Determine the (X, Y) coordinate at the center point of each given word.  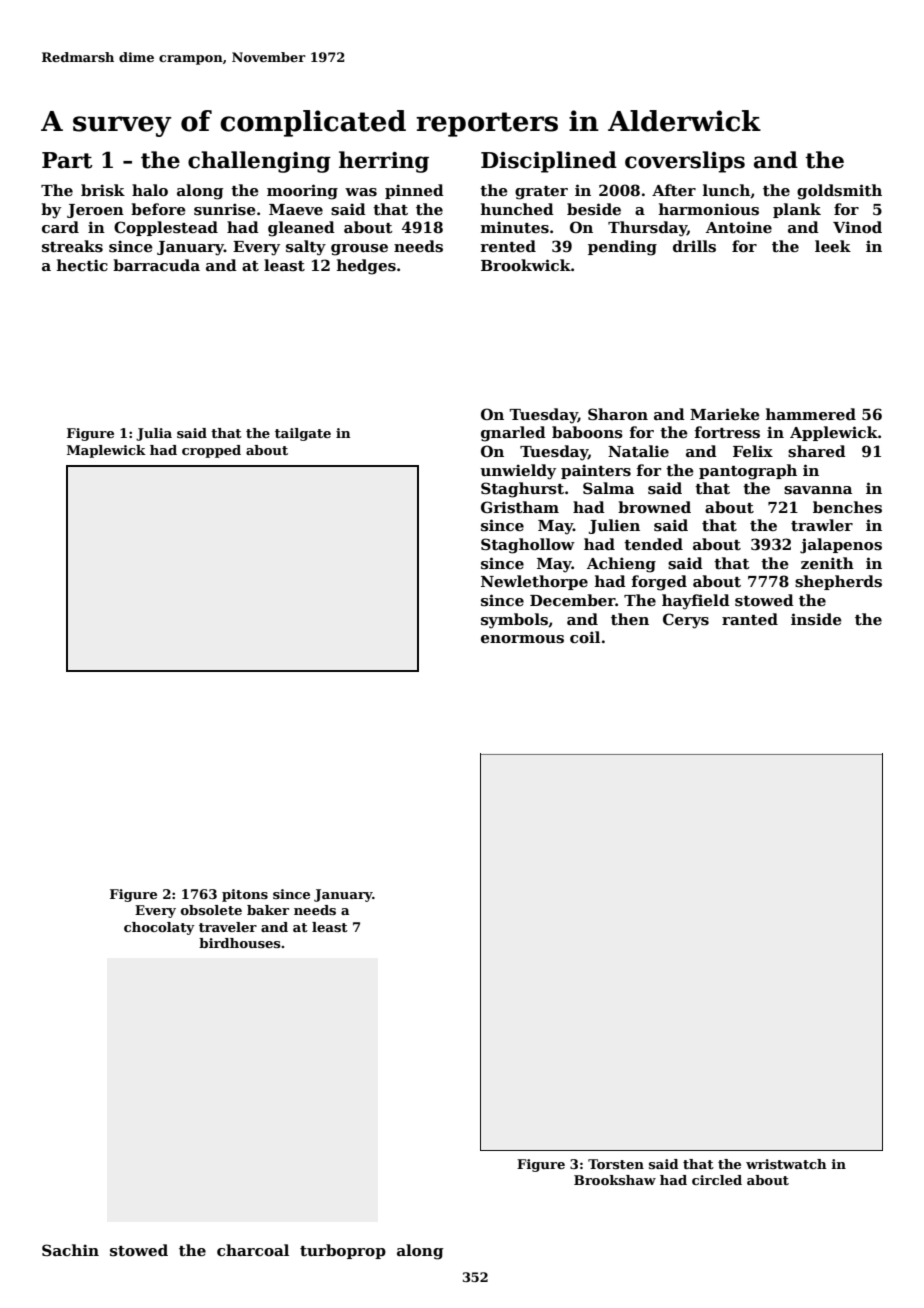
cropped (211, 451)
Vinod (857, 227)
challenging (259, 162)
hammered (811, 414)
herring (384, 162)
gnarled (513, 434)
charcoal (253, 1250)
